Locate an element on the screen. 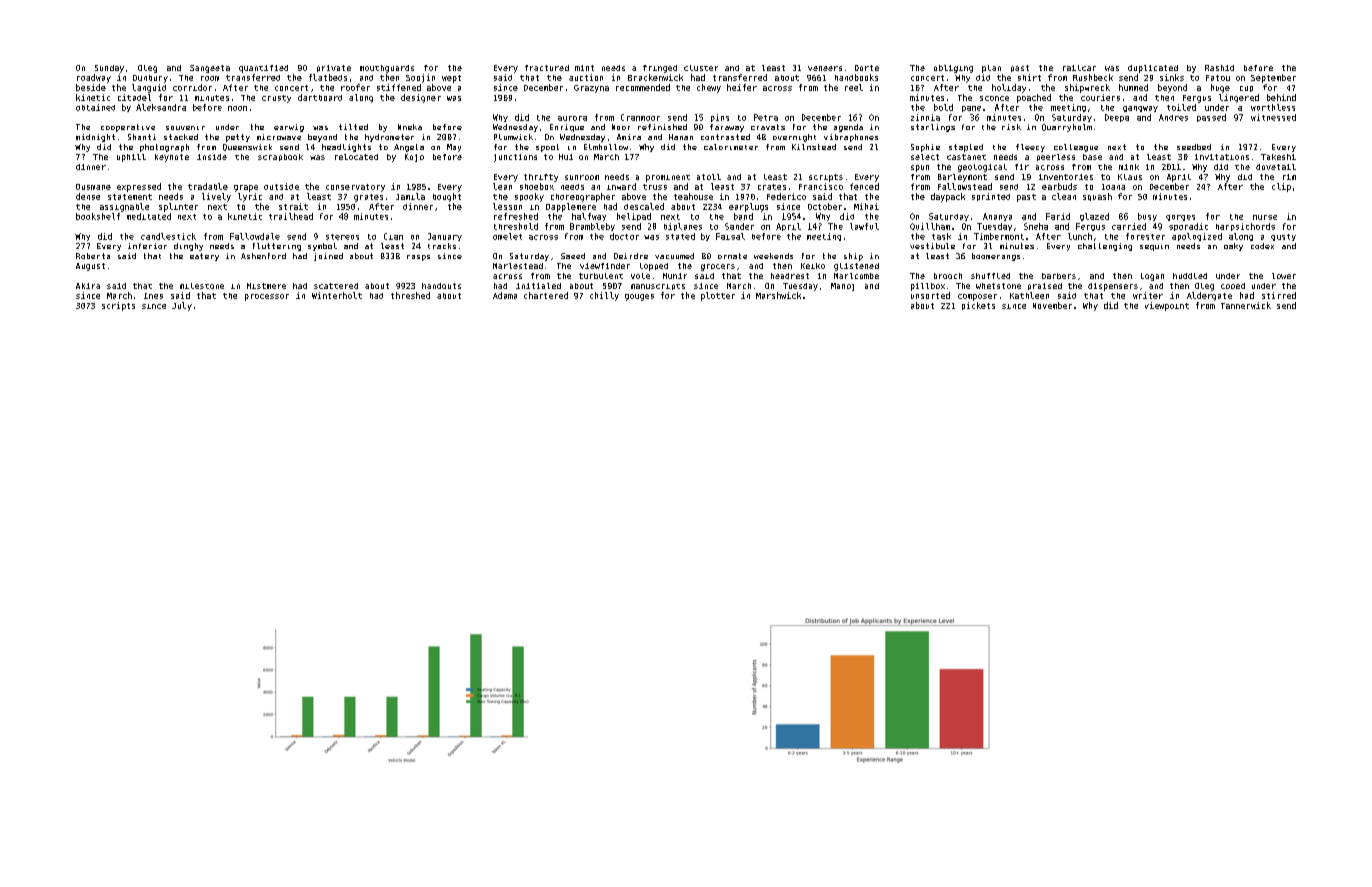 The image size is (1372, 887). codex is located at coordinates (1262, 246).
